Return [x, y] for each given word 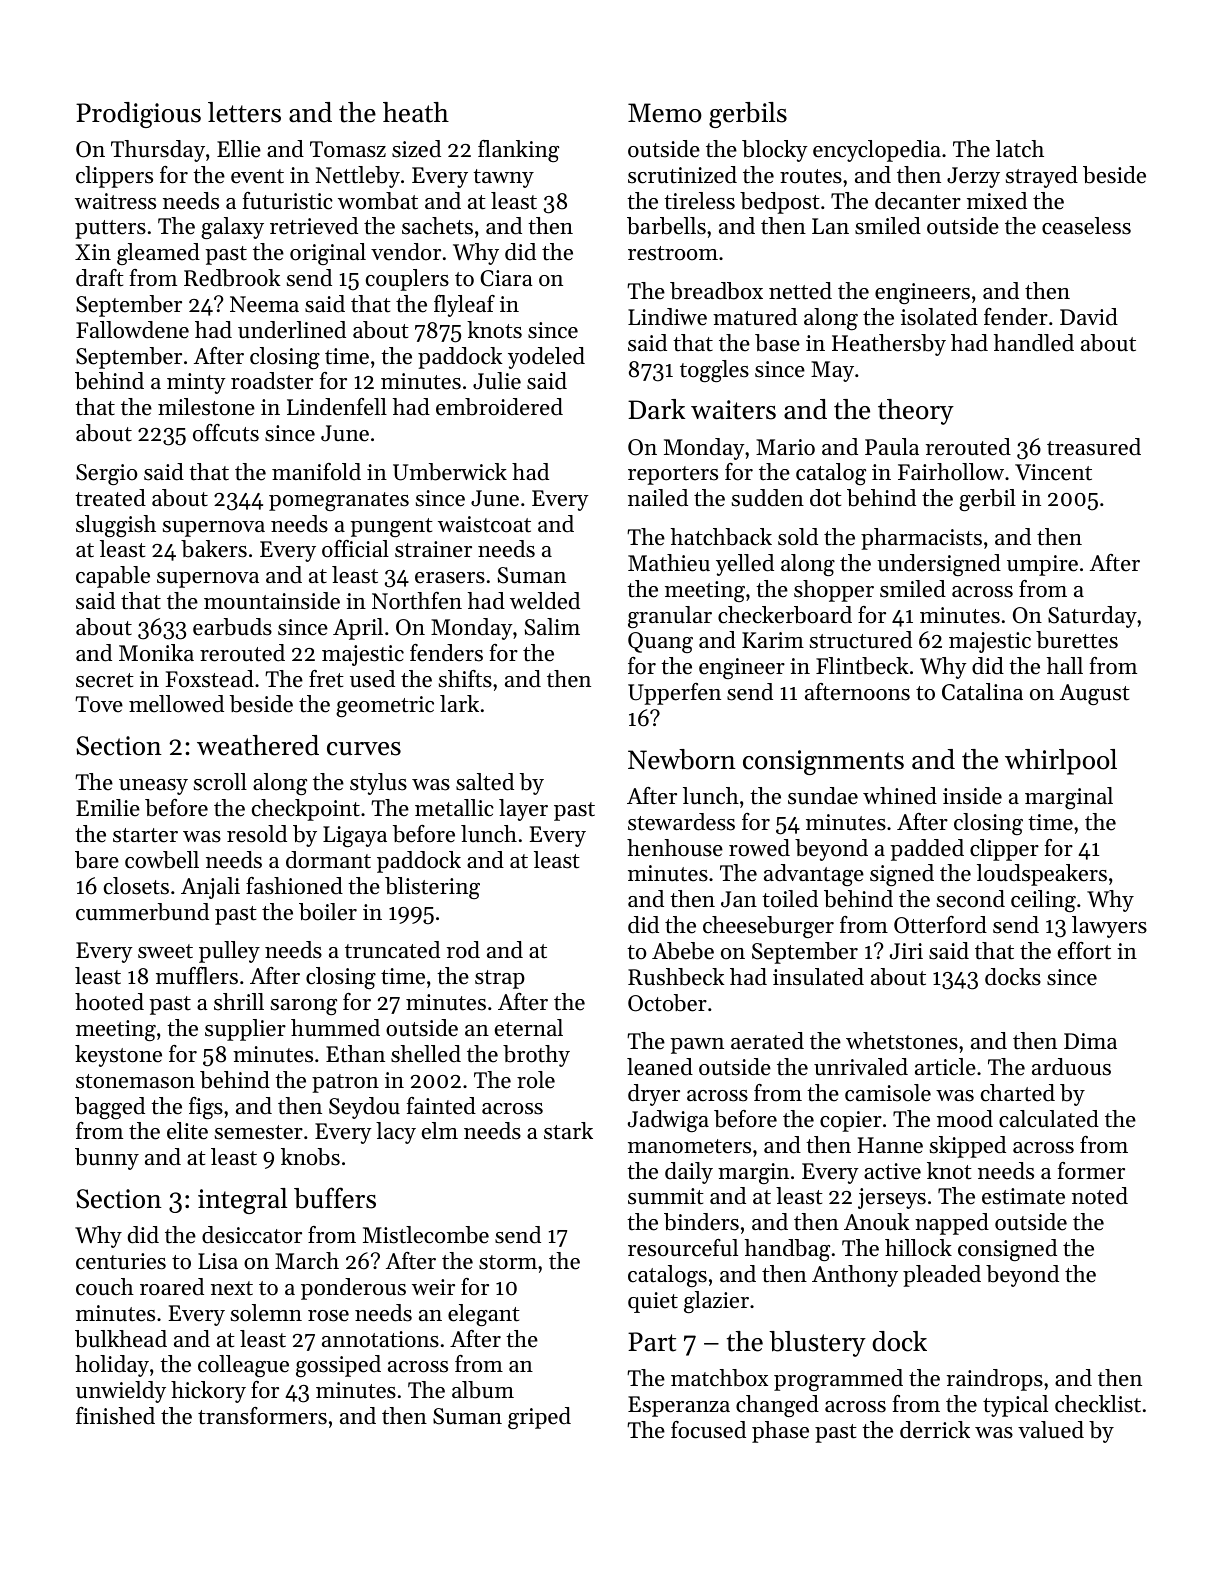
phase [780, 1432]
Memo [665, 113]
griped [539, 1418]
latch [1020, 149]
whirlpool [1061, 762]
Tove [99, 704]
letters [244, 112]
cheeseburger [768, 927]
